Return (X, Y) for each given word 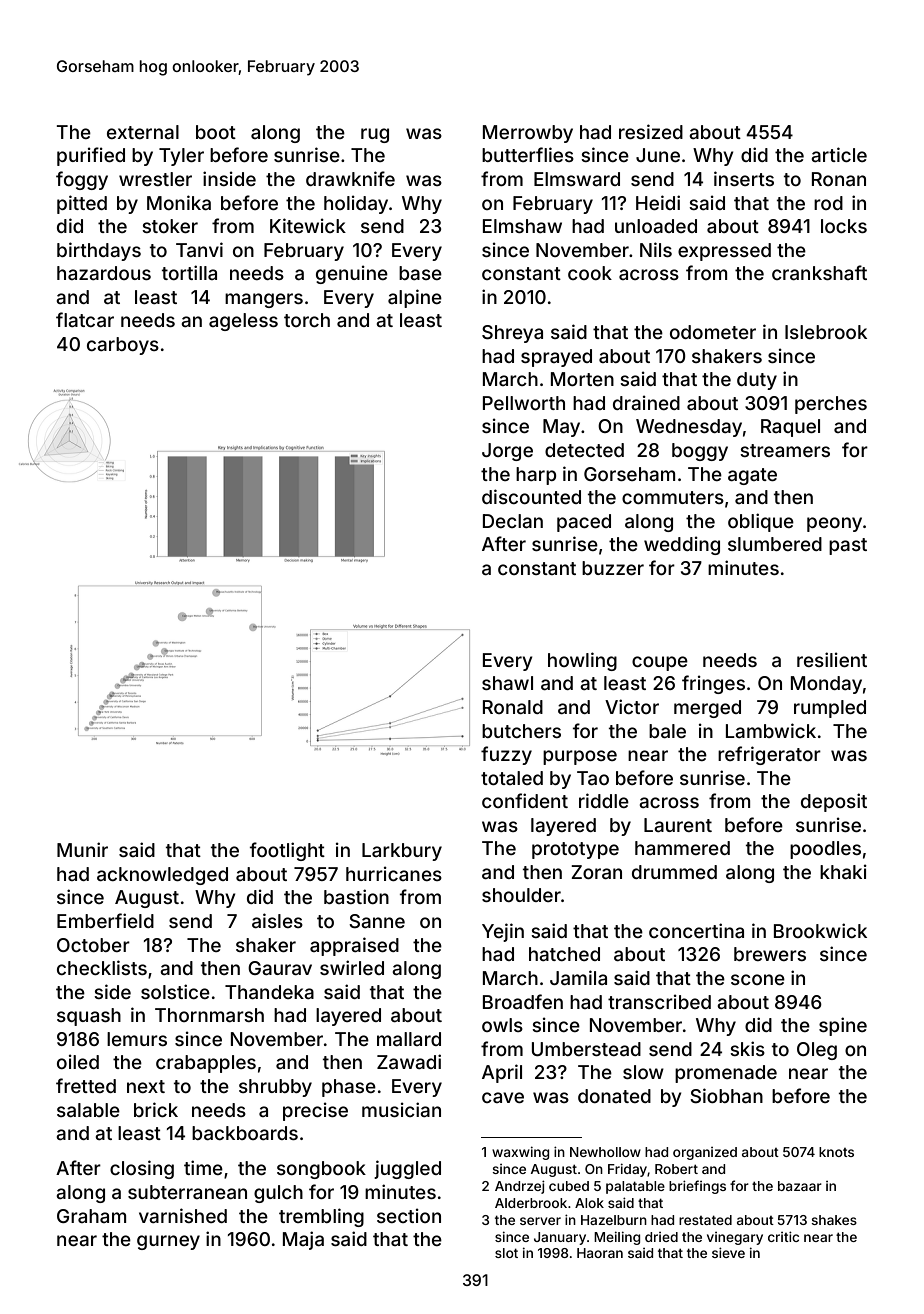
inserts (744, 178)
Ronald (513, 707)
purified (91, 156)
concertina (696, 930)
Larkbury (402, 852)
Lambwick (771, 730)
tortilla (189, 272)
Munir (82, 849)
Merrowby (528, 134)
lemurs (137, 1039)
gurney (168, 1242)
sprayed (556, 358)
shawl (507, 683)
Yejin (503, 932)
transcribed (659, 1001)
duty (757, 381)
